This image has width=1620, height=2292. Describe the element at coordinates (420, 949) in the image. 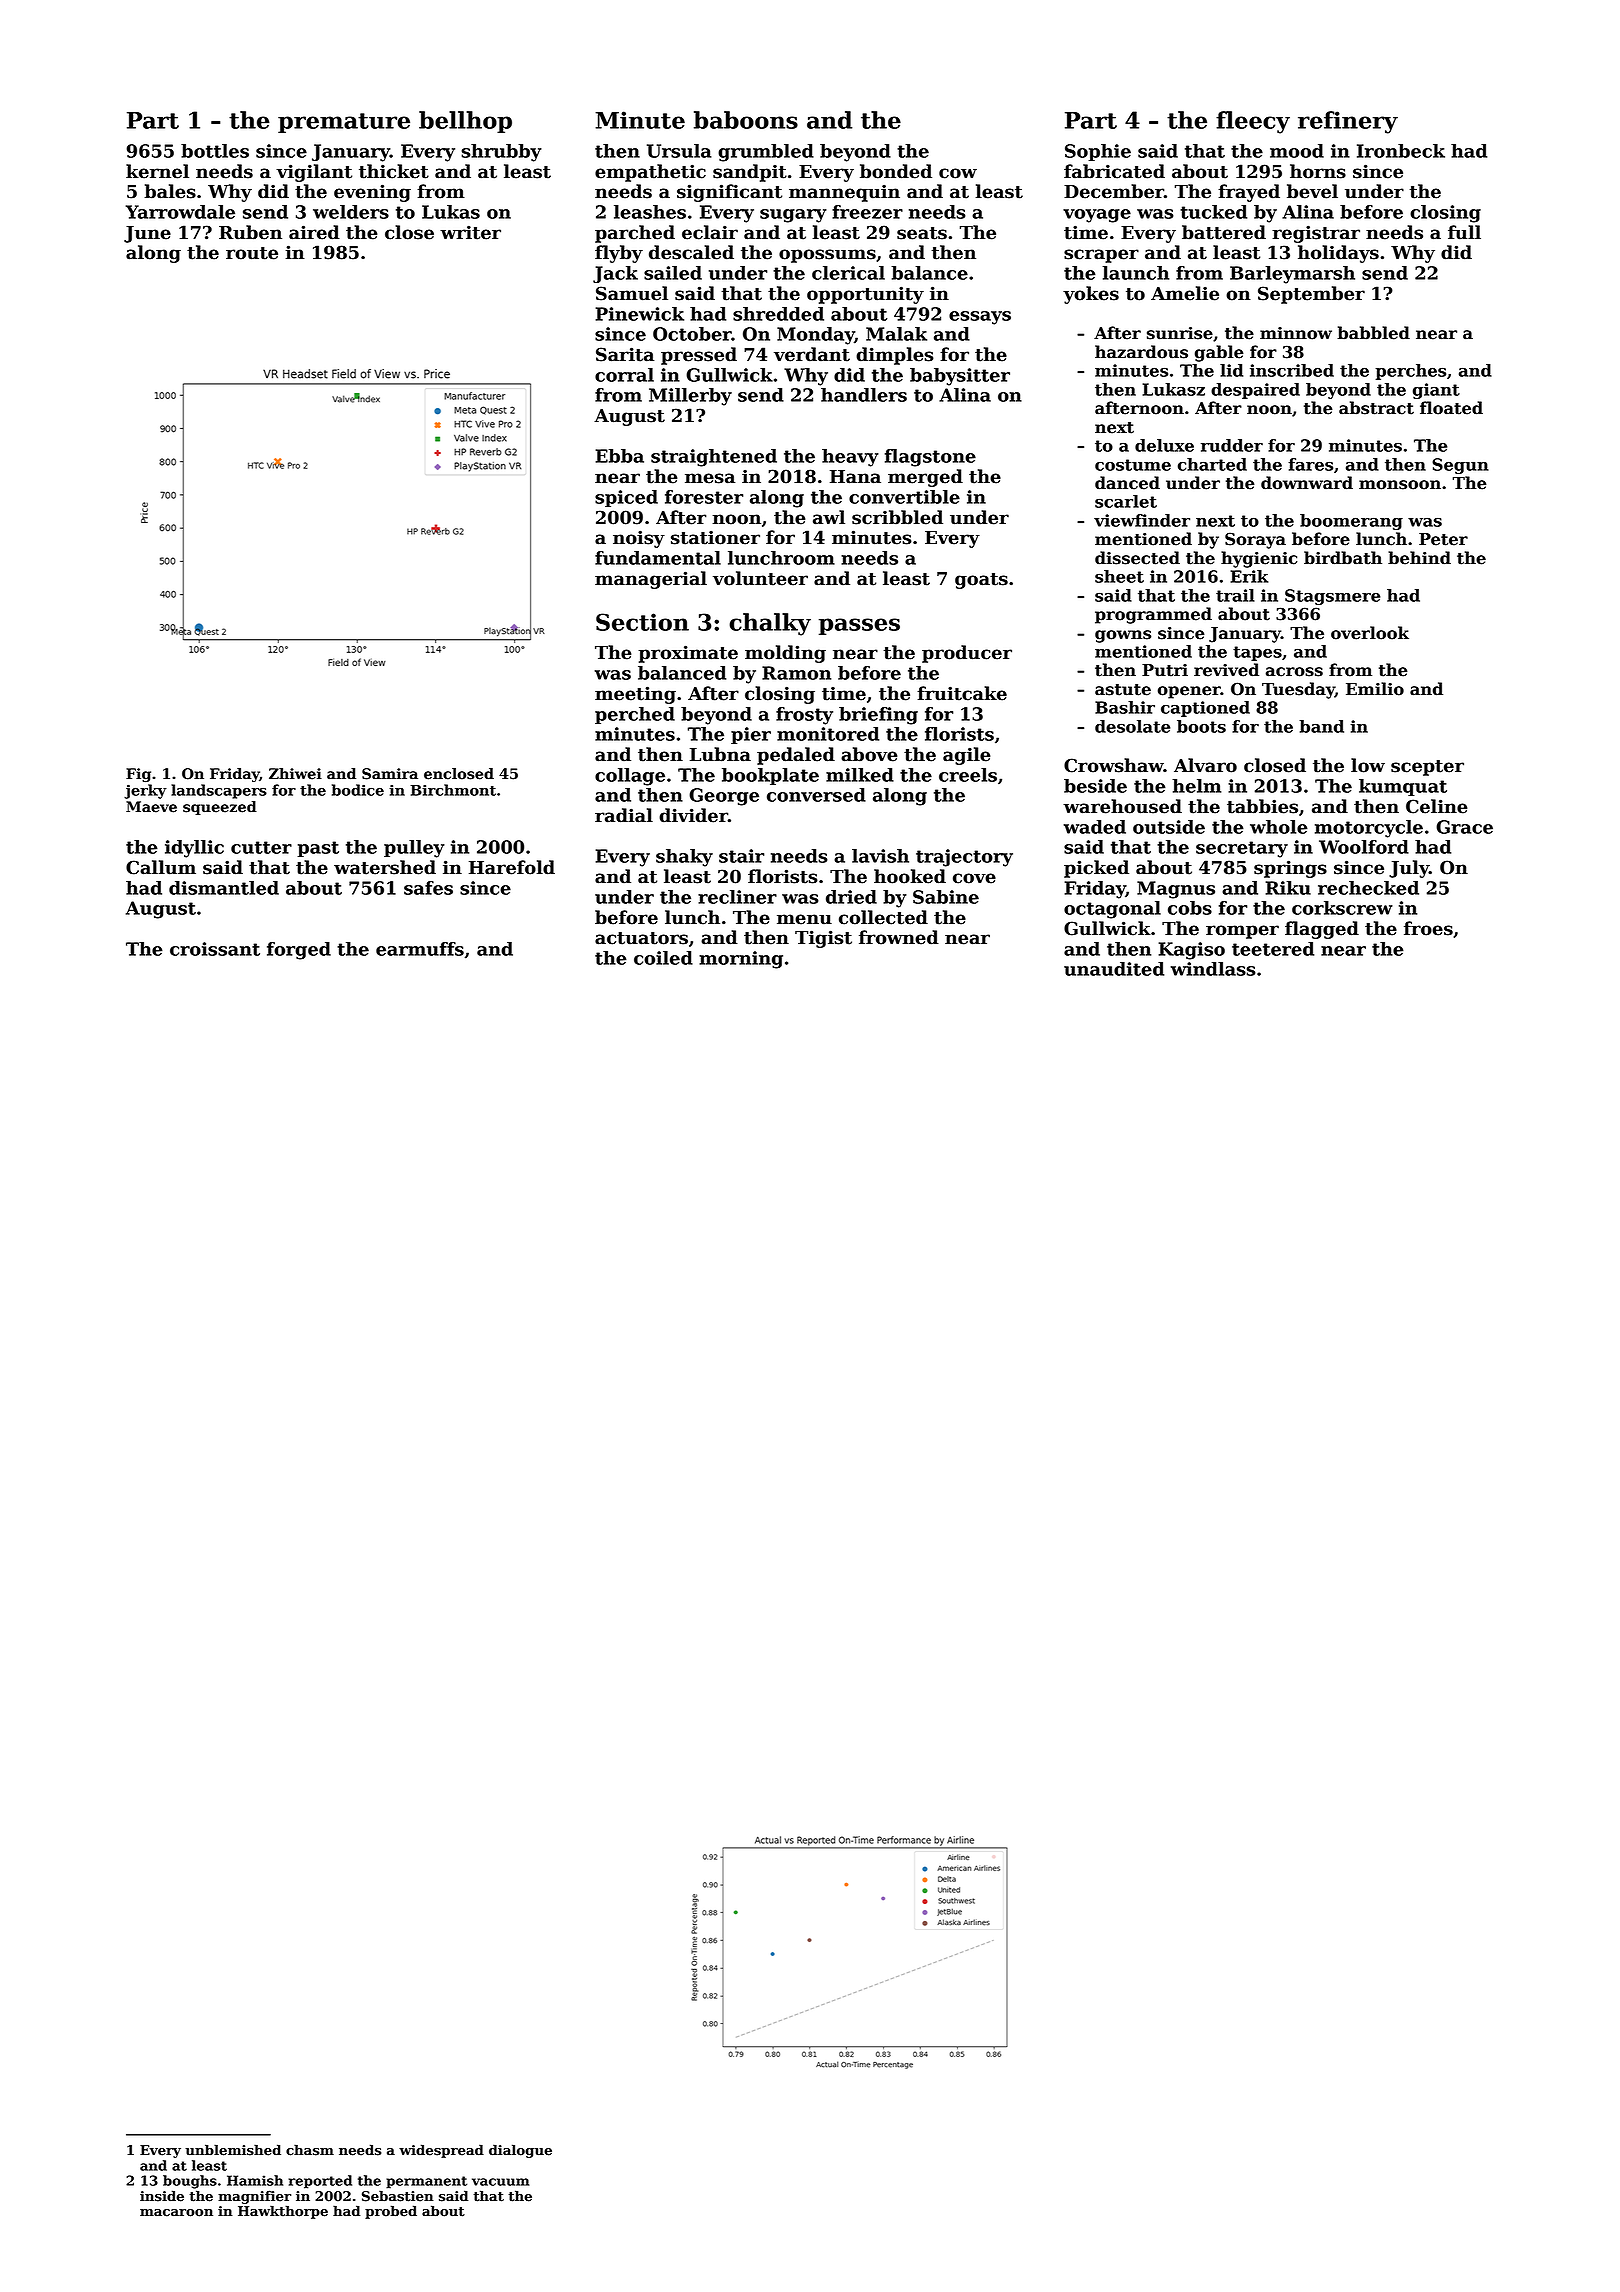

I see `earmuffs` at that location.
